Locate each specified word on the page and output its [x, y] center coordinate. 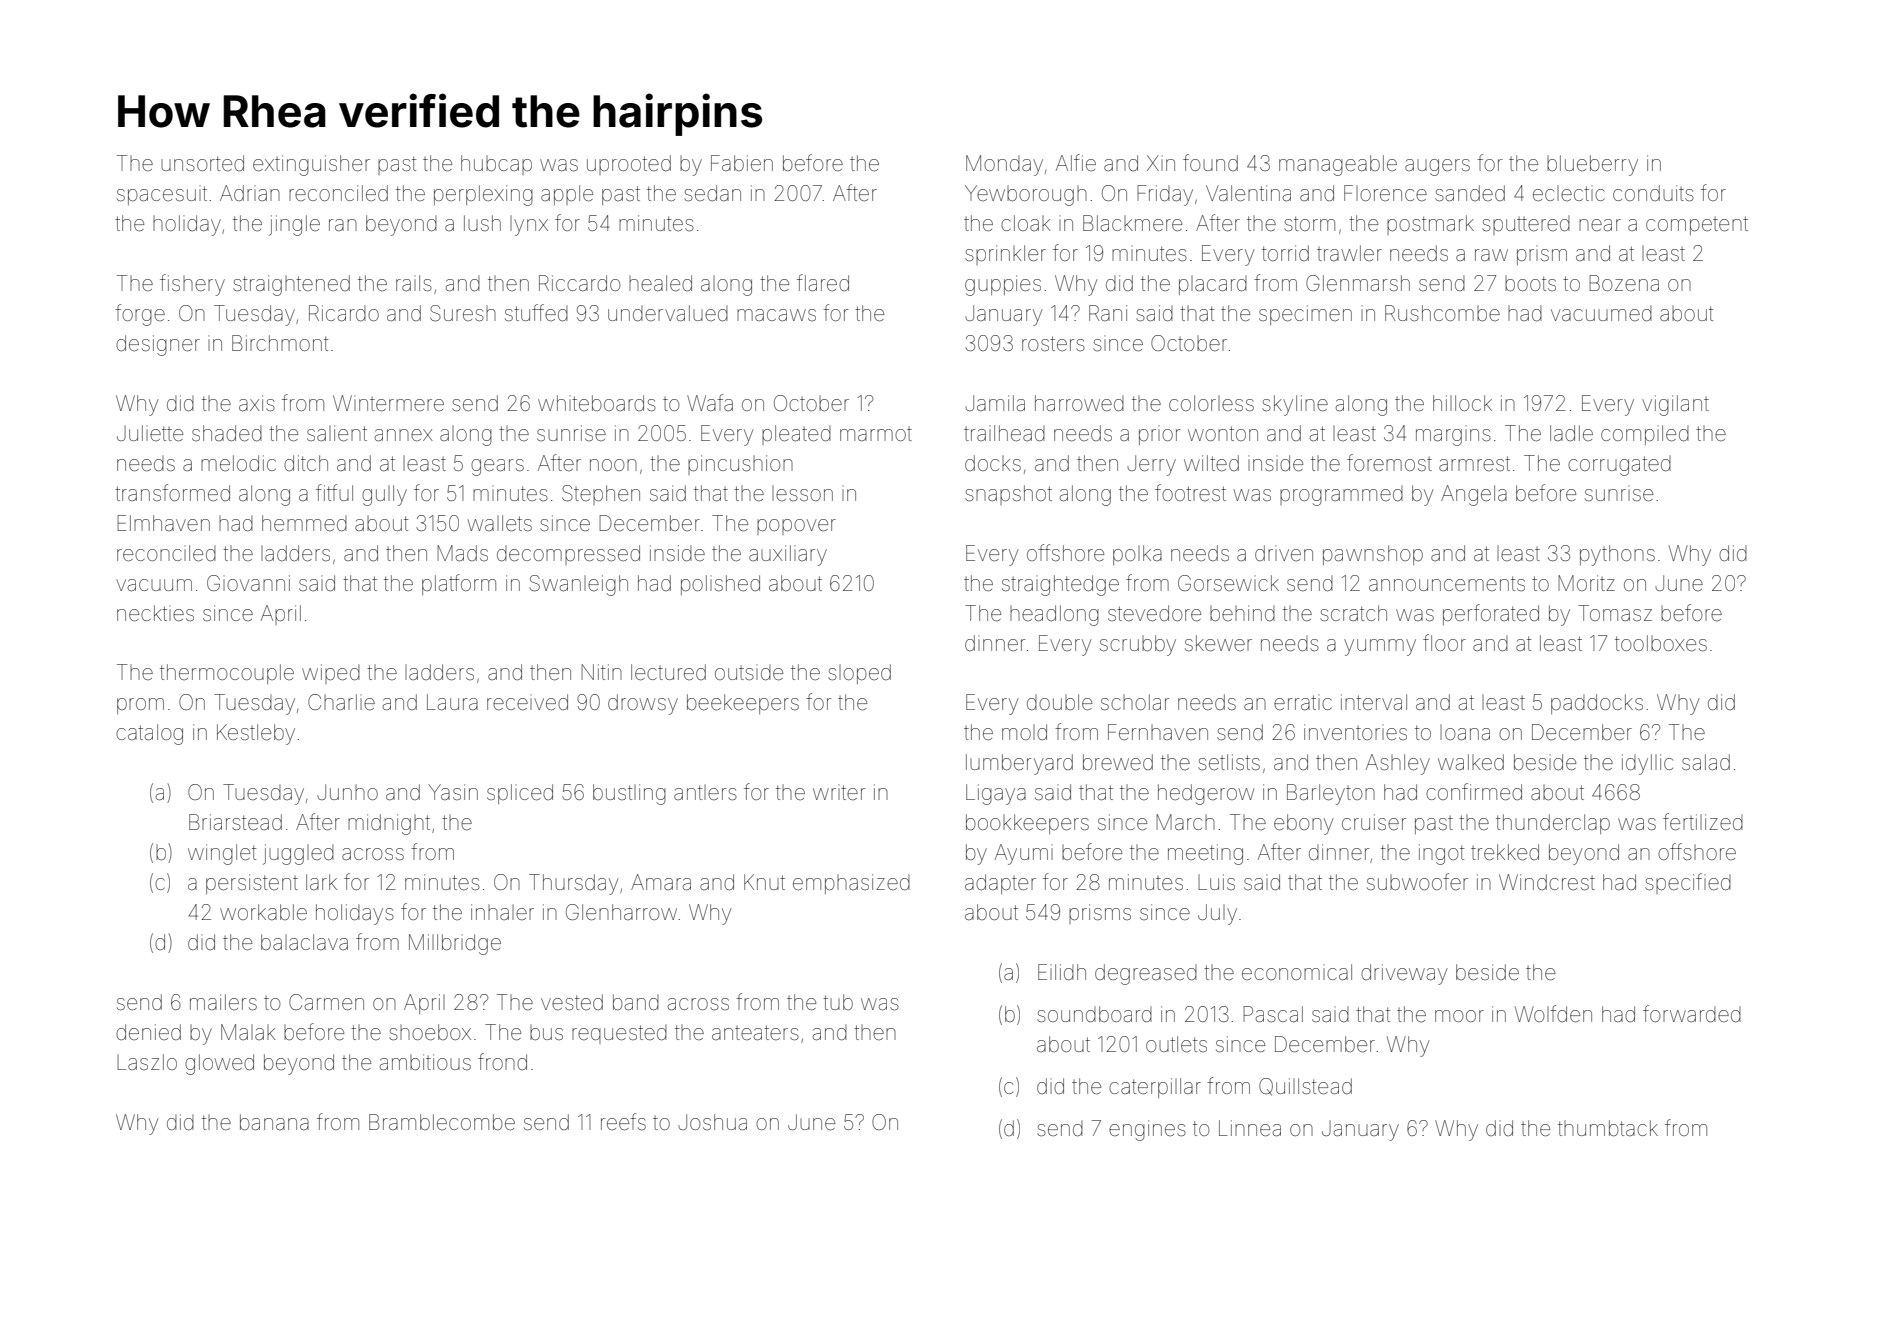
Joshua [712, 1122]
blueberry [1592, 165]
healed [660, 283]
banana [274, 1122]
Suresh [463, 313]
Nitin [601, 672]
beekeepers [743, 704]
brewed [1118, 762]
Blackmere [1132, 223]
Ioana [1465, 732]
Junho [347, 792]
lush [482, 223]
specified [1688, 883]
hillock [1462, 403]
